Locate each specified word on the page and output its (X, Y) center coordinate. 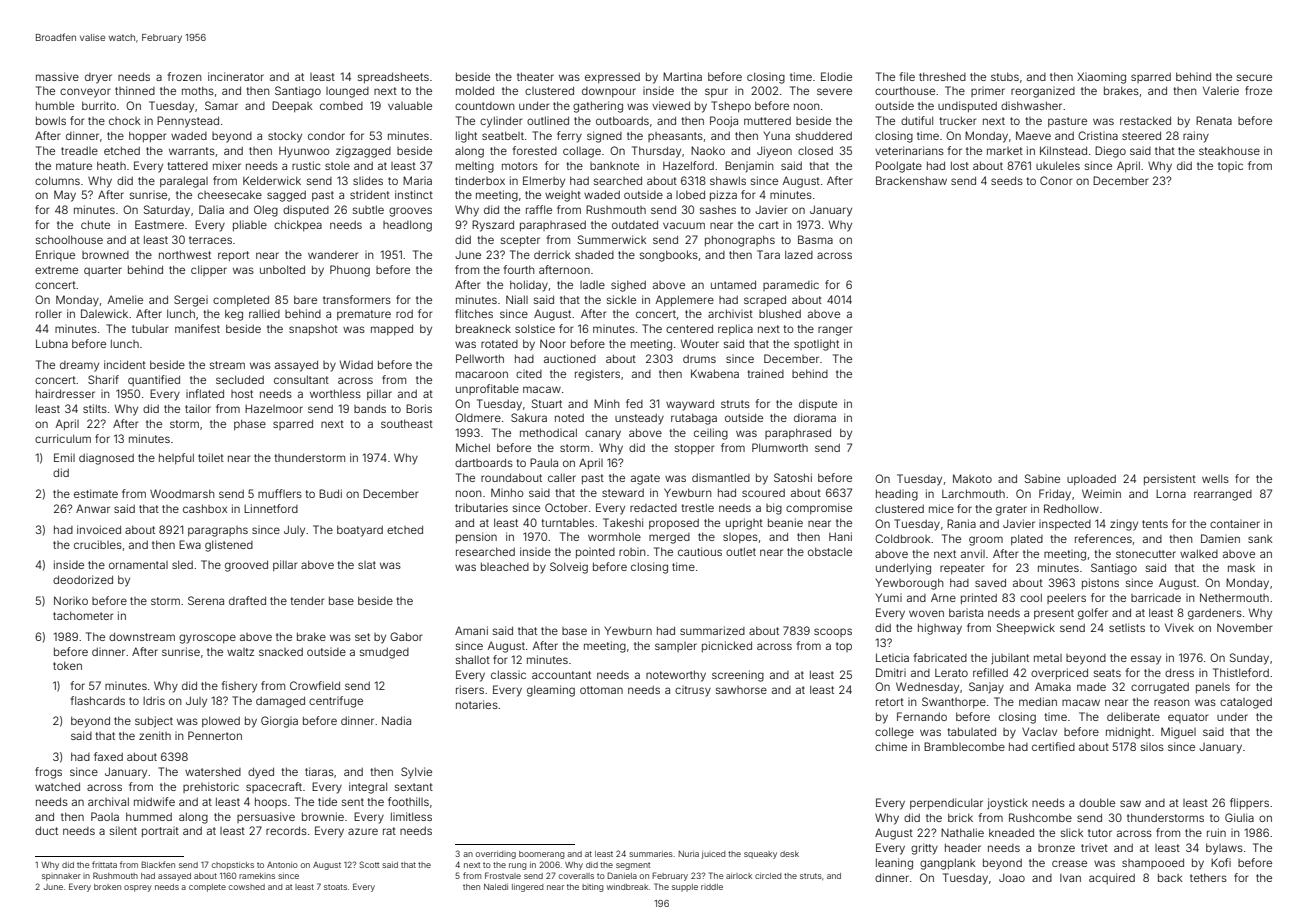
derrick (552, 255)
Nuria (688, 854)
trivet (1094, 848)
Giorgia (279, 722)
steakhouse (1229, 150)
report (233, 256)
